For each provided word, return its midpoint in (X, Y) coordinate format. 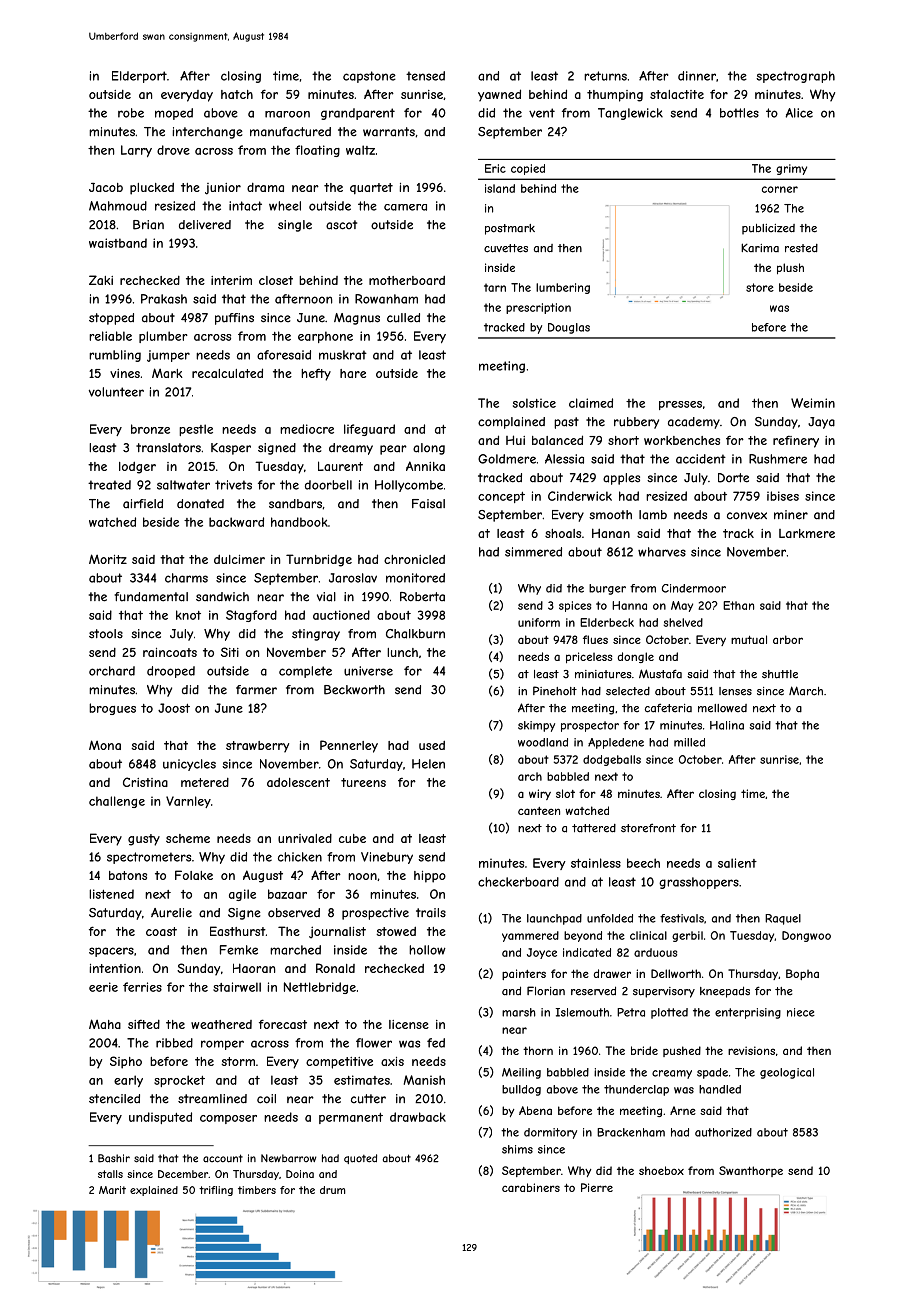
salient (737, 863)
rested (801, 248)
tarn (495, 287)
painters (524, 974)
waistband (118, 243)
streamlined (212, 1099)
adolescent (298, 782)
